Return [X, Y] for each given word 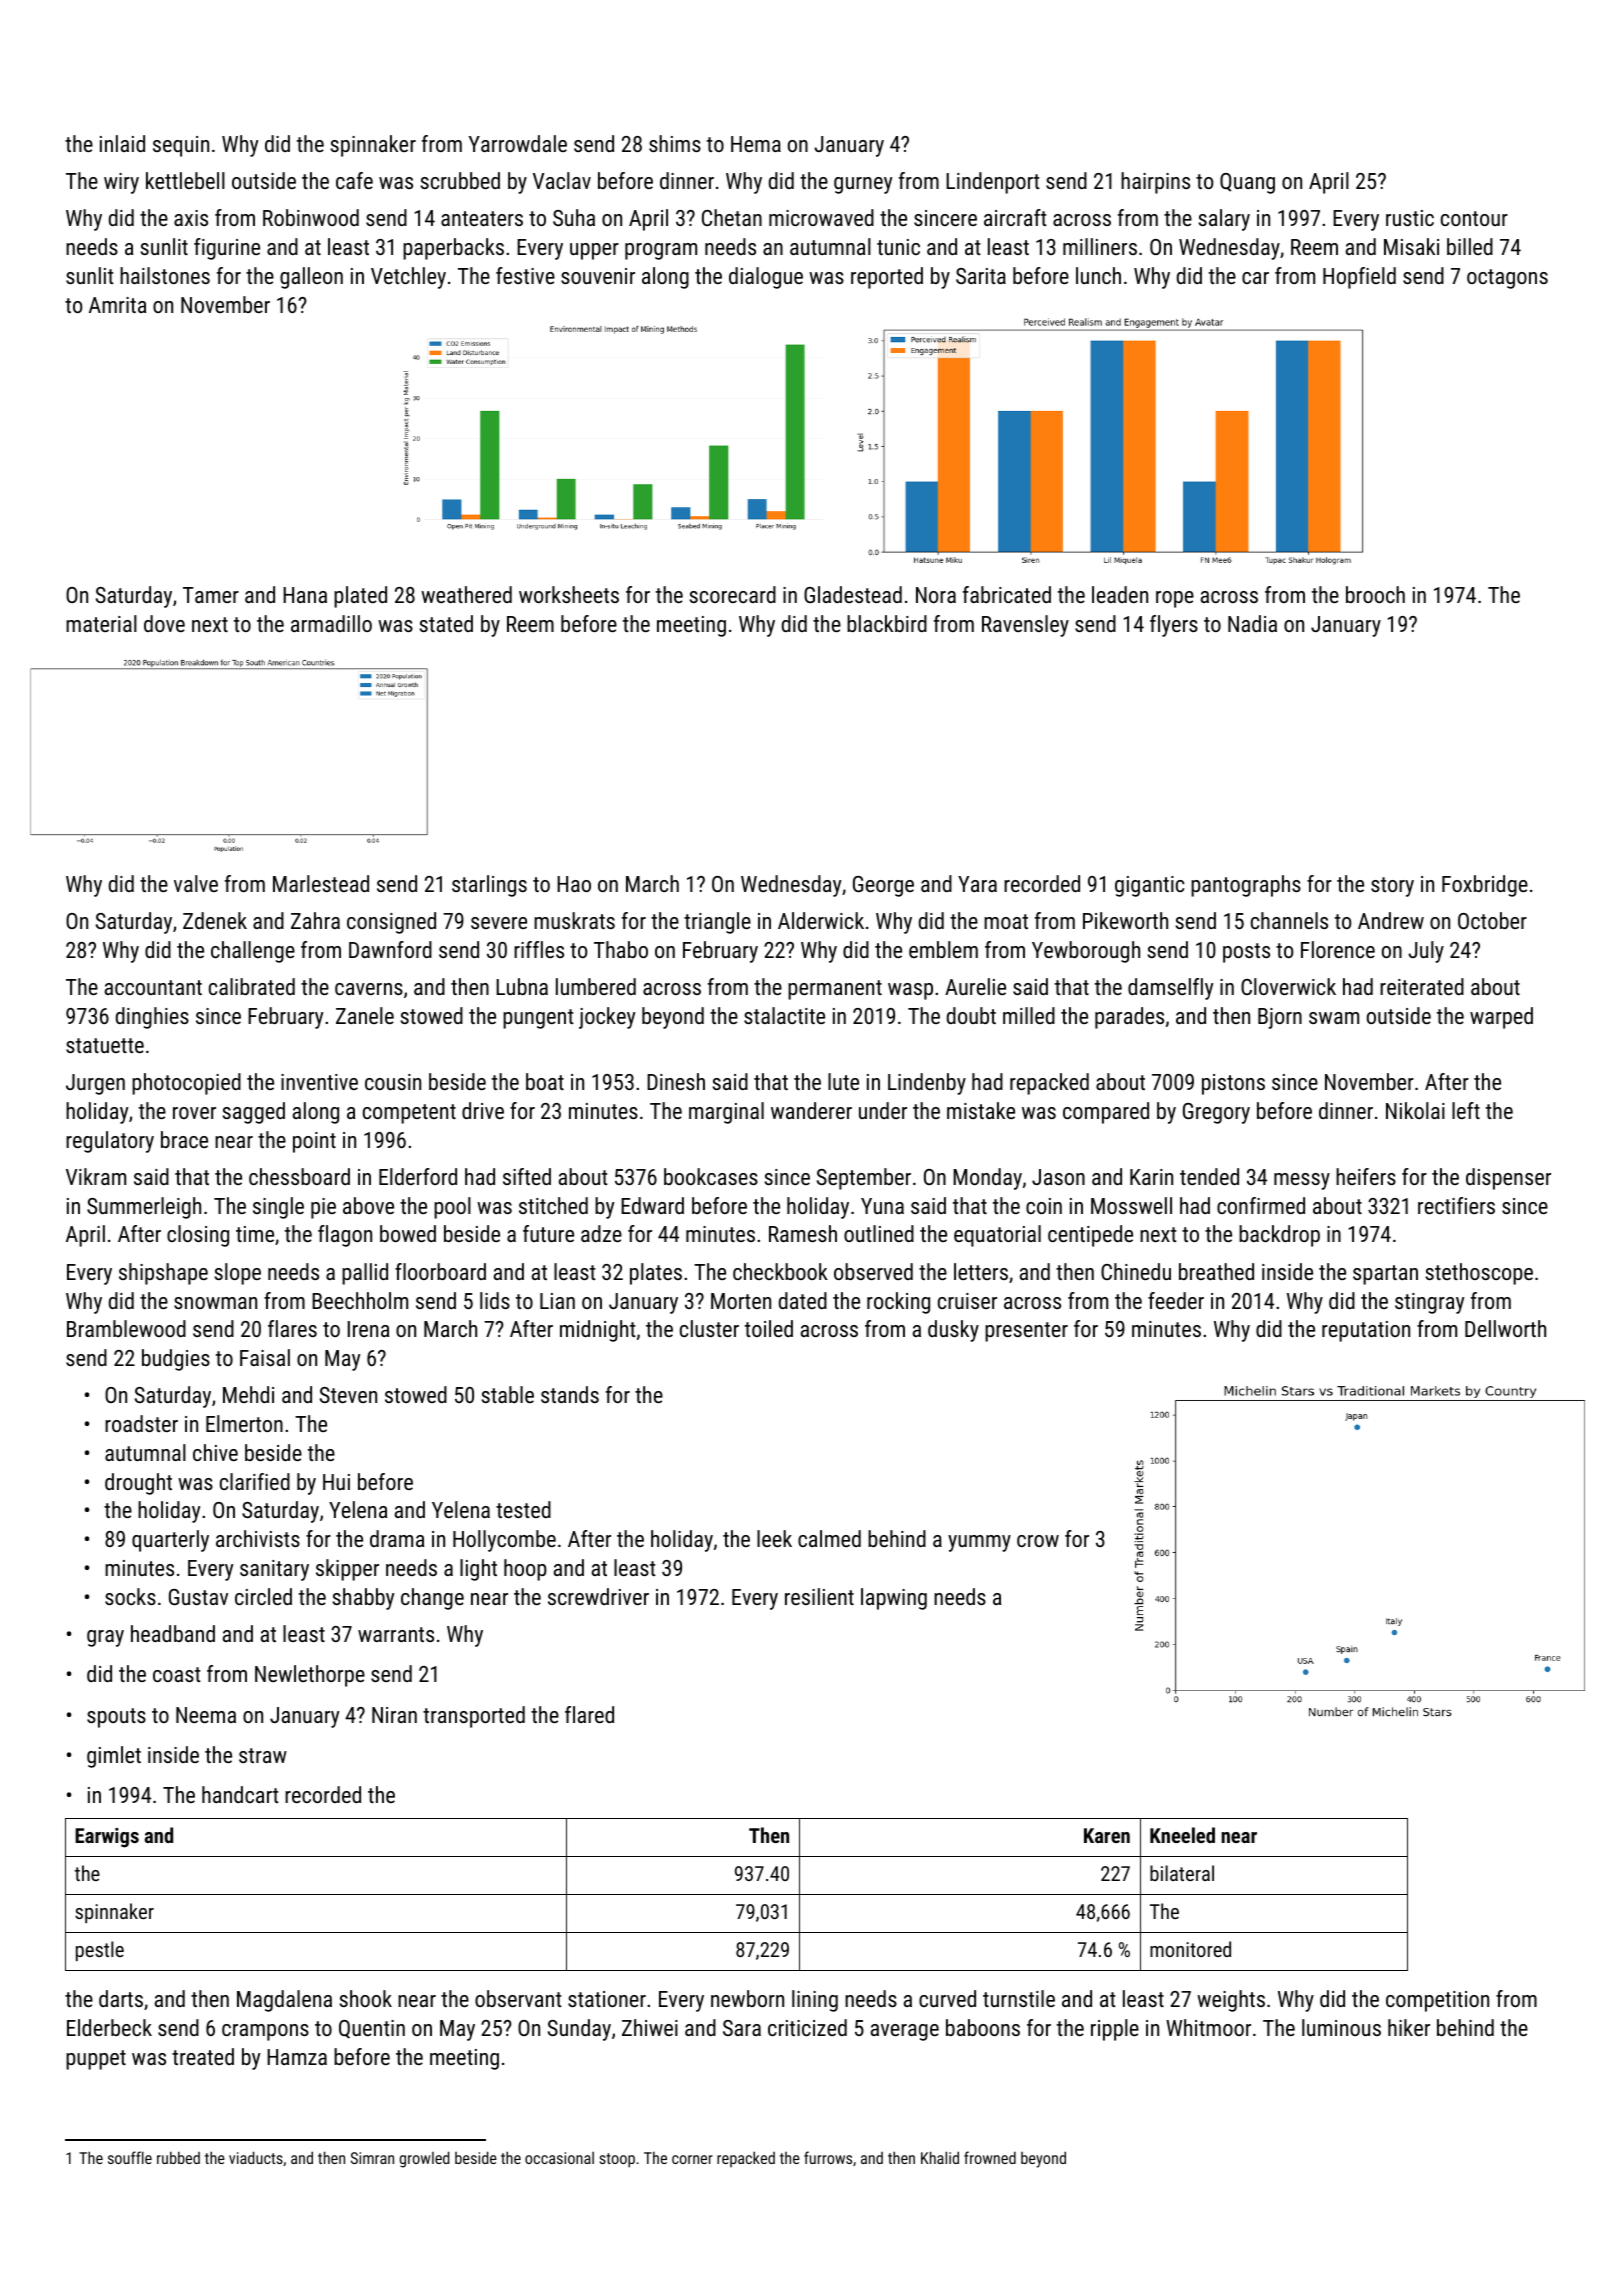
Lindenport [993, 183]
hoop [525, 1570]
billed [1470, 246]
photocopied [186, 1084]
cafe [354, 180]
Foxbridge [1485, 886]
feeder [1176, 1300]
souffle [130, 2157]
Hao [574, 884]
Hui [336, 1482]
